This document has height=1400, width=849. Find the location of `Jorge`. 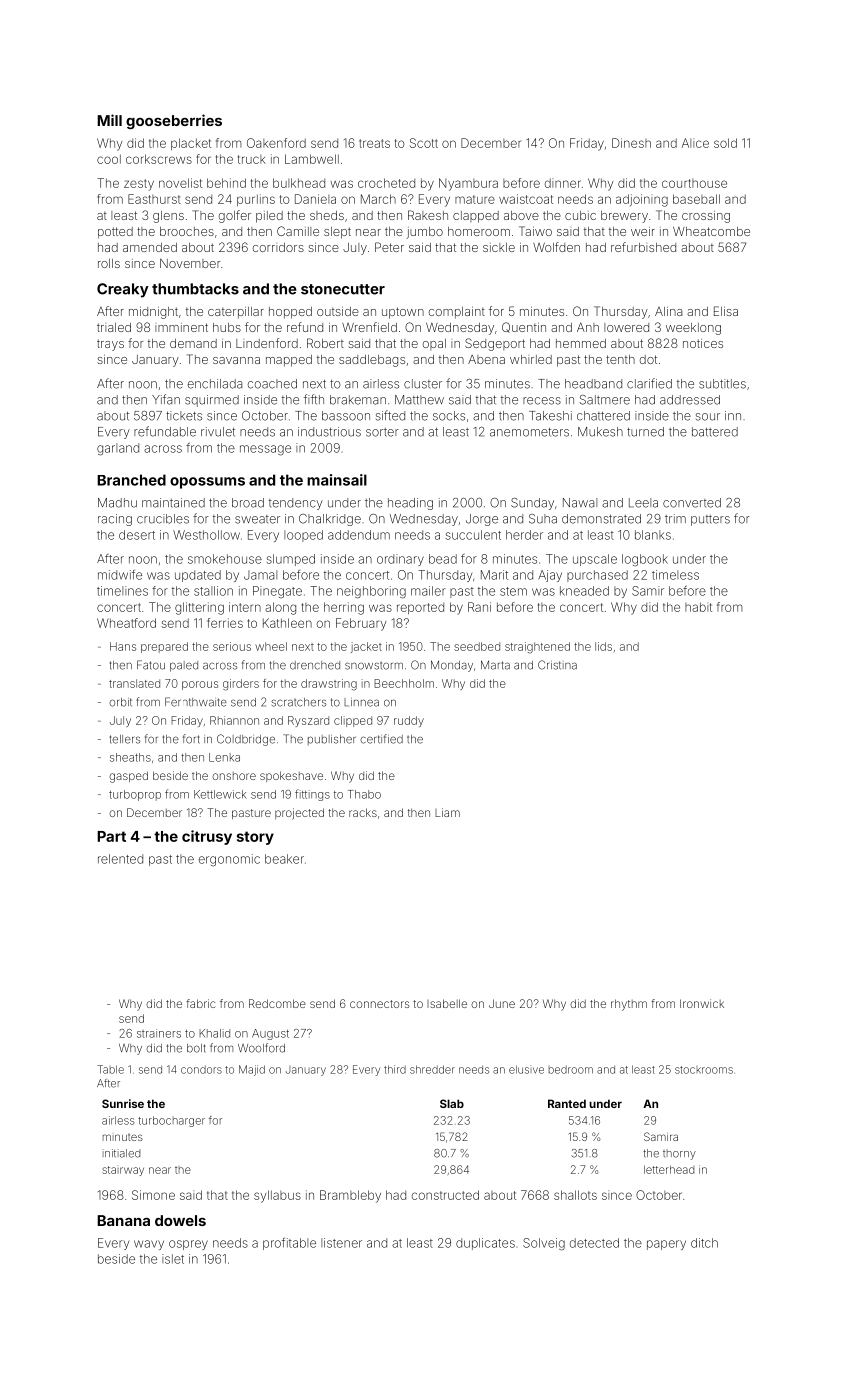

Jorge is located at coordinates (482, 520).
